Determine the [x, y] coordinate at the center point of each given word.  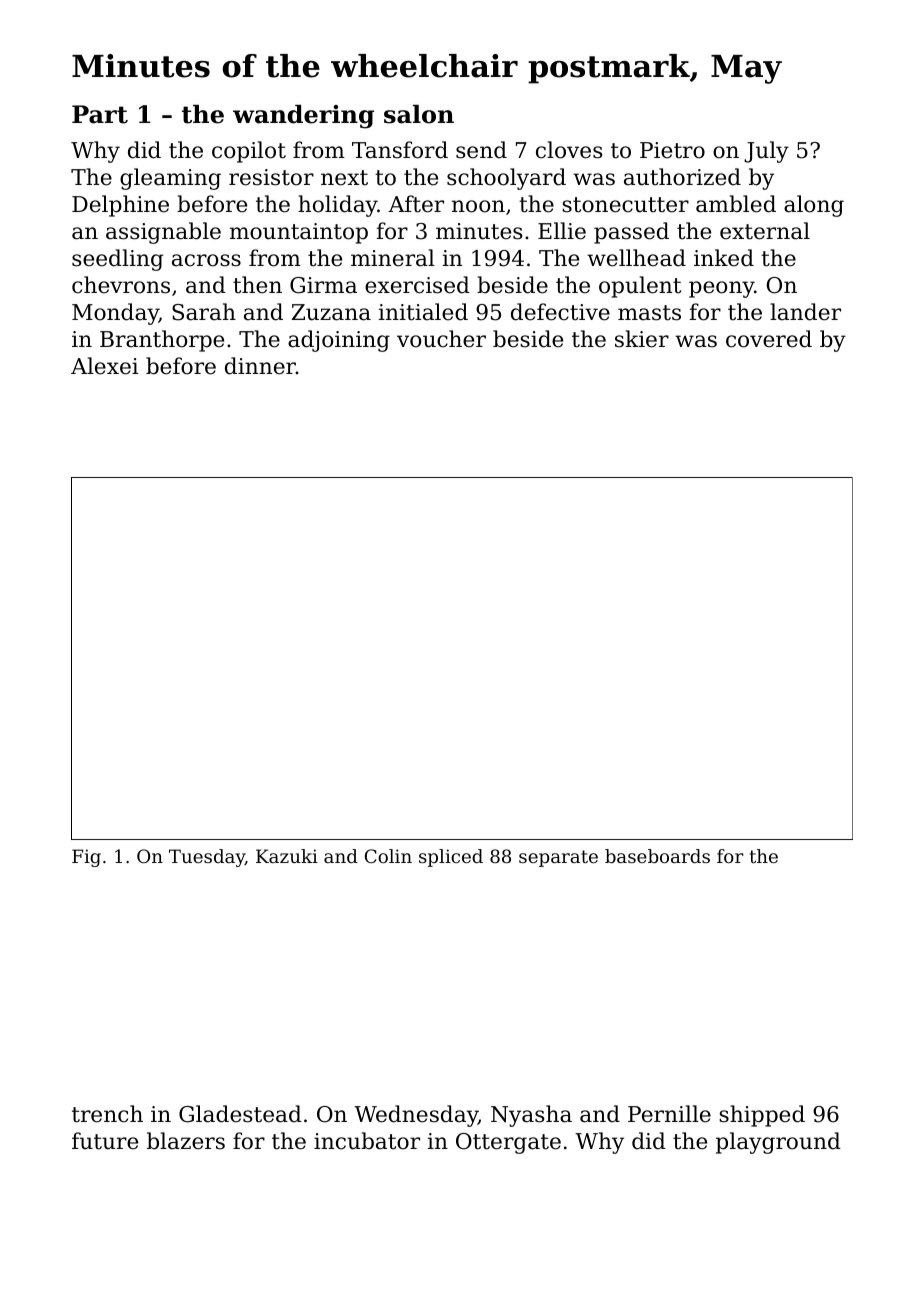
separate [558, 858]
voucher [441, 339]
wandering [303, 117]
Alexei [104, 366]
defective [560, 312]
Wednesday [416, 1116]
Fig [86, 858]
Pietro [672, 150]
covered [769, 339]
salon [419, 114]
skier [642, 339]
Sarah [204, 312]
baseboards [657, 856]
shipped [762, 1116]
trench [107, 1114]
